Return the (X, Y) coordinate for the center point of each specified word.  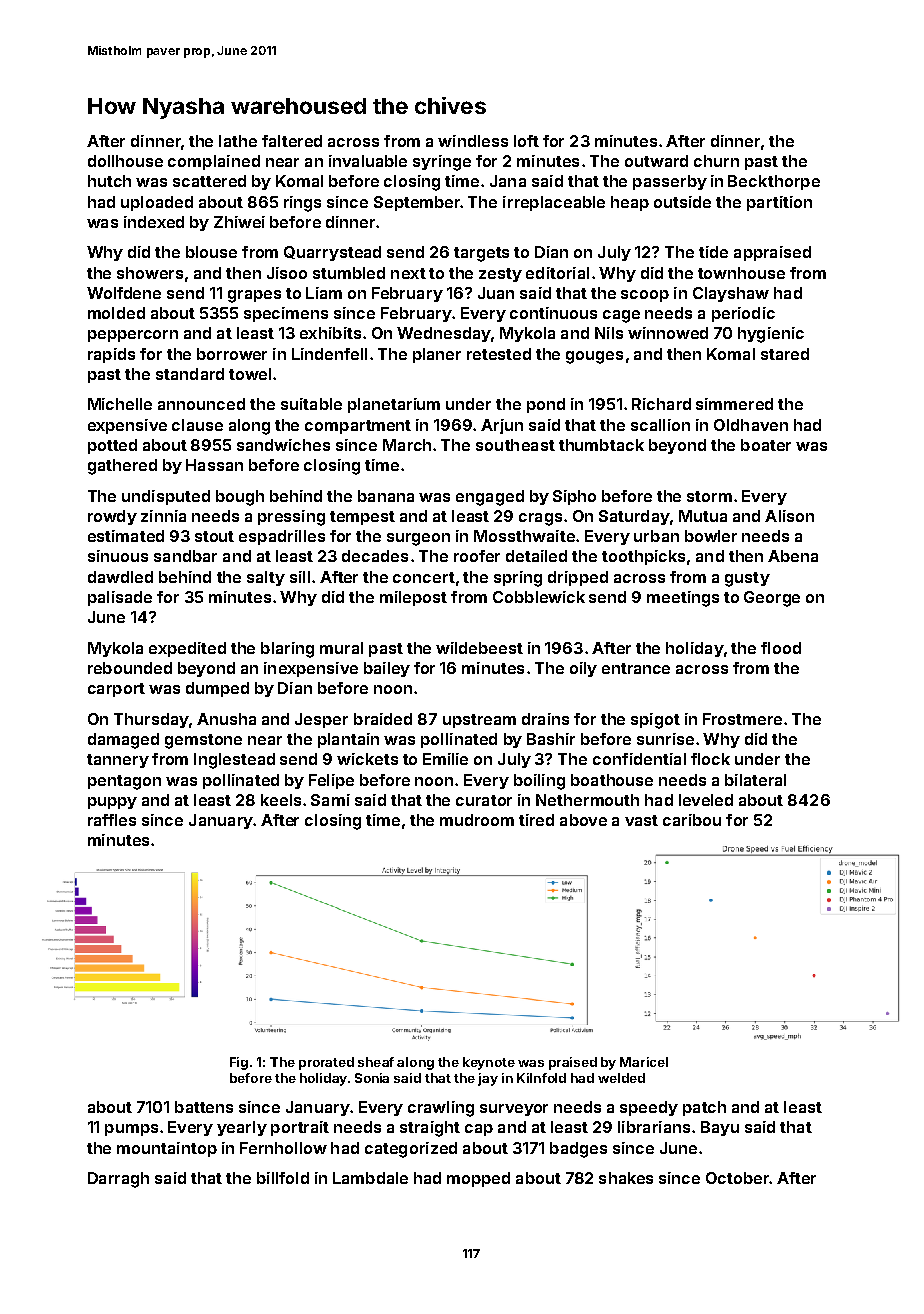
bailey (387, 669)
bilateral (755, 780)
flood (781, 648)
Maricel (644, 1062)
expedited (187, 649)
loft (526, 141)
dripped (578, 578)
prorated (326, 1063)
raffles (112, 820)
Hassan (214, 465)
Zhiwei (239, 222)
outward (656, 161)
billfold (283, 1178)
